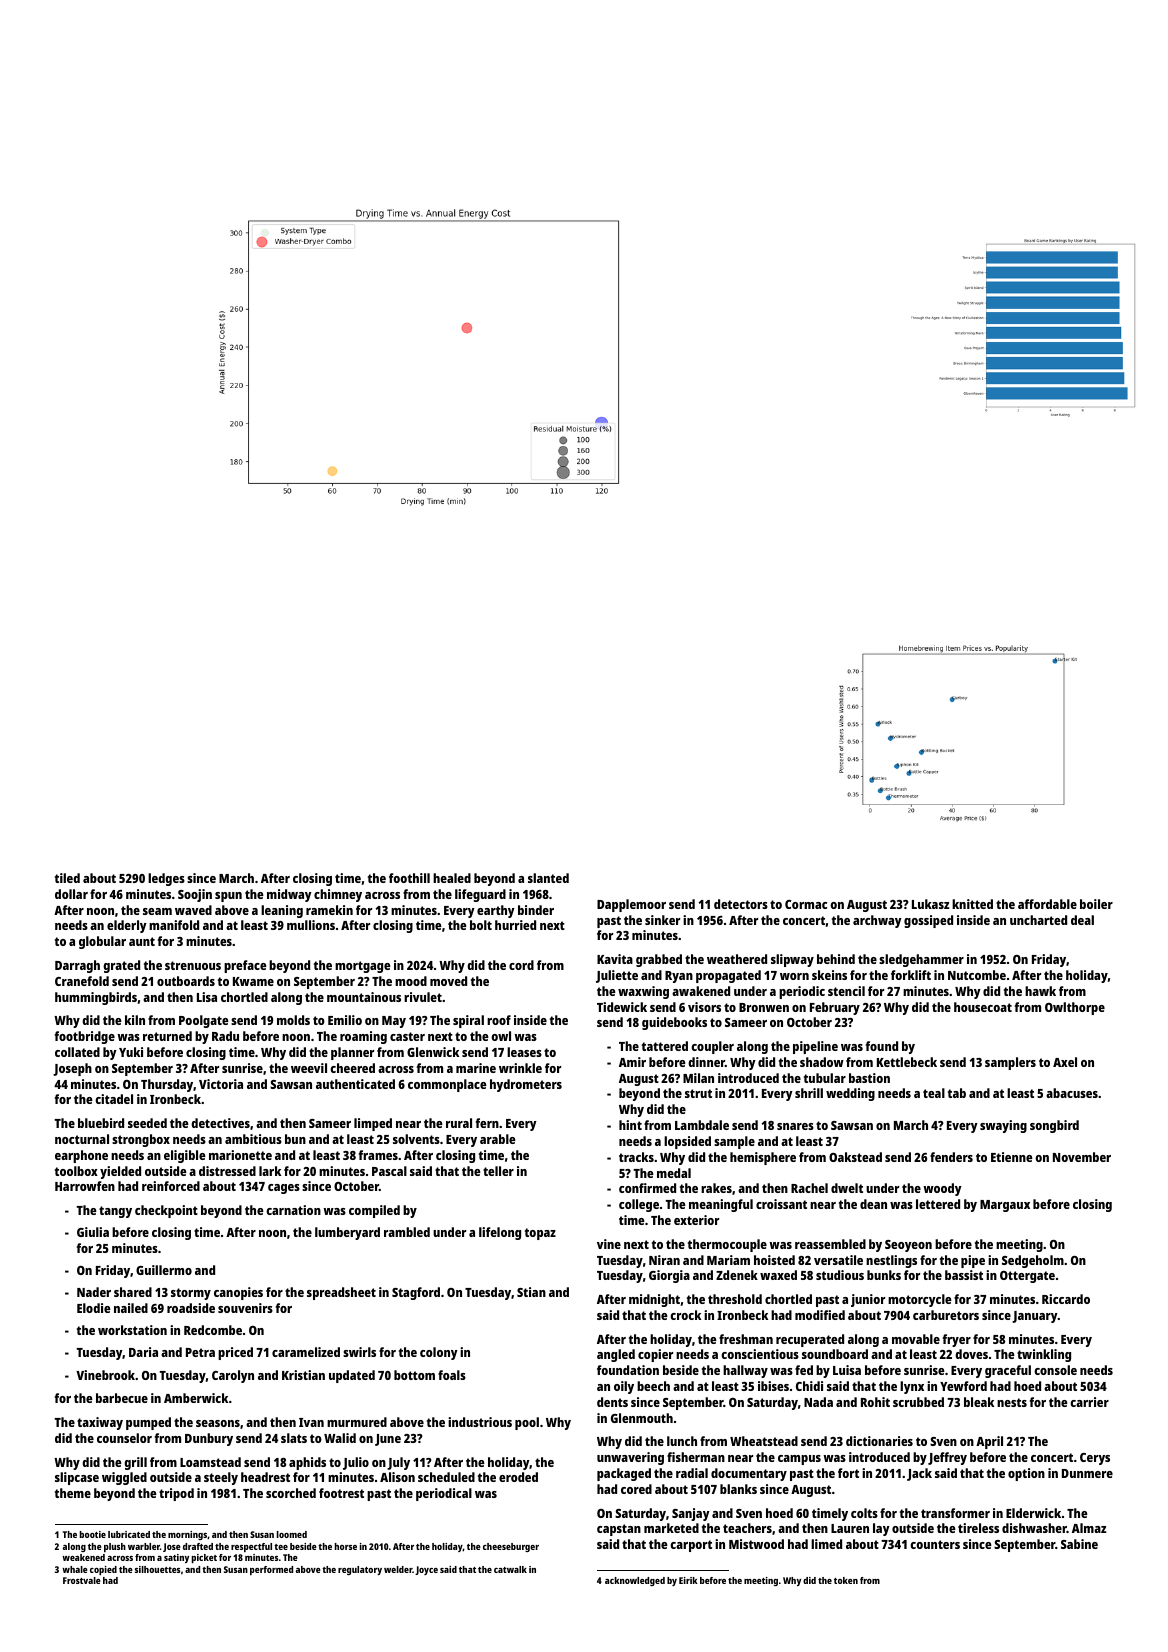 This screenshot has height=1652, width=1168. What do you see at coordinates (93, 1534) in the screenshot?
I see `bootie` at bounding box center [93, 1534].
